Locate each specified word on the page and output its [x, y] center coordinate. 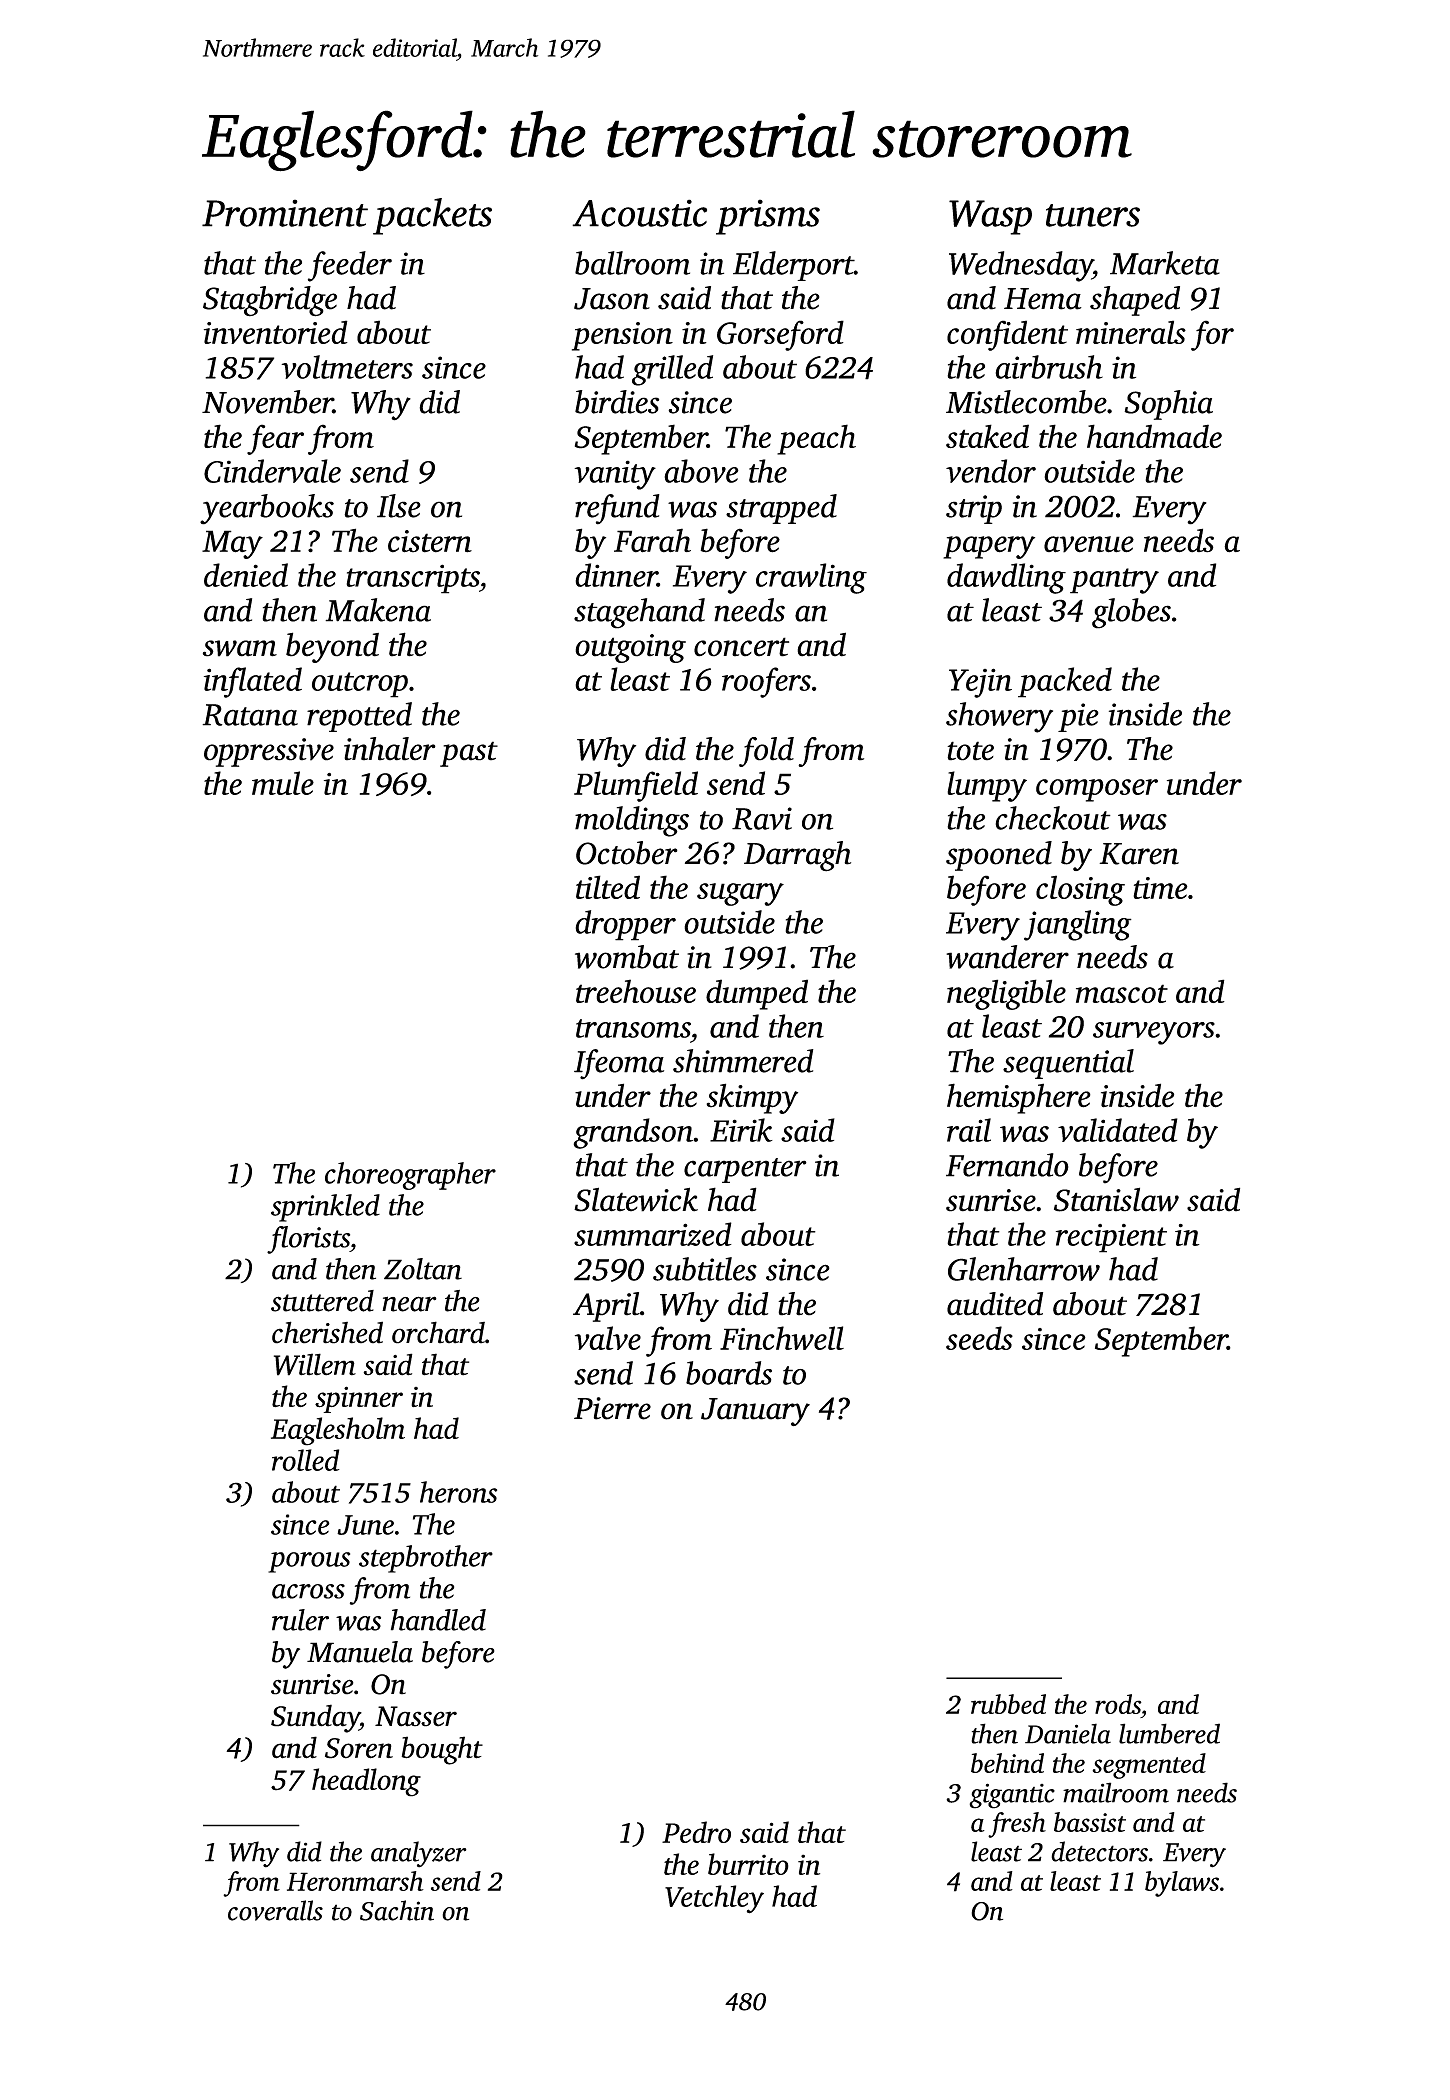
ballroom [632, 263]
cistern [430, 541]
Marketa [1165, 263]
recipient [1111, 1238]
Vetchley [714, 1899]
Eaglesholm [338, 1431]
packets [432, 216]
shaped [1135, 301]
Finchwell [782, 1338]
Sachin [397, 1910]
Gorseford [780, 335]
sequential [1068, 1064]
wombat [627, 957]
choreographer [410, 1176]
